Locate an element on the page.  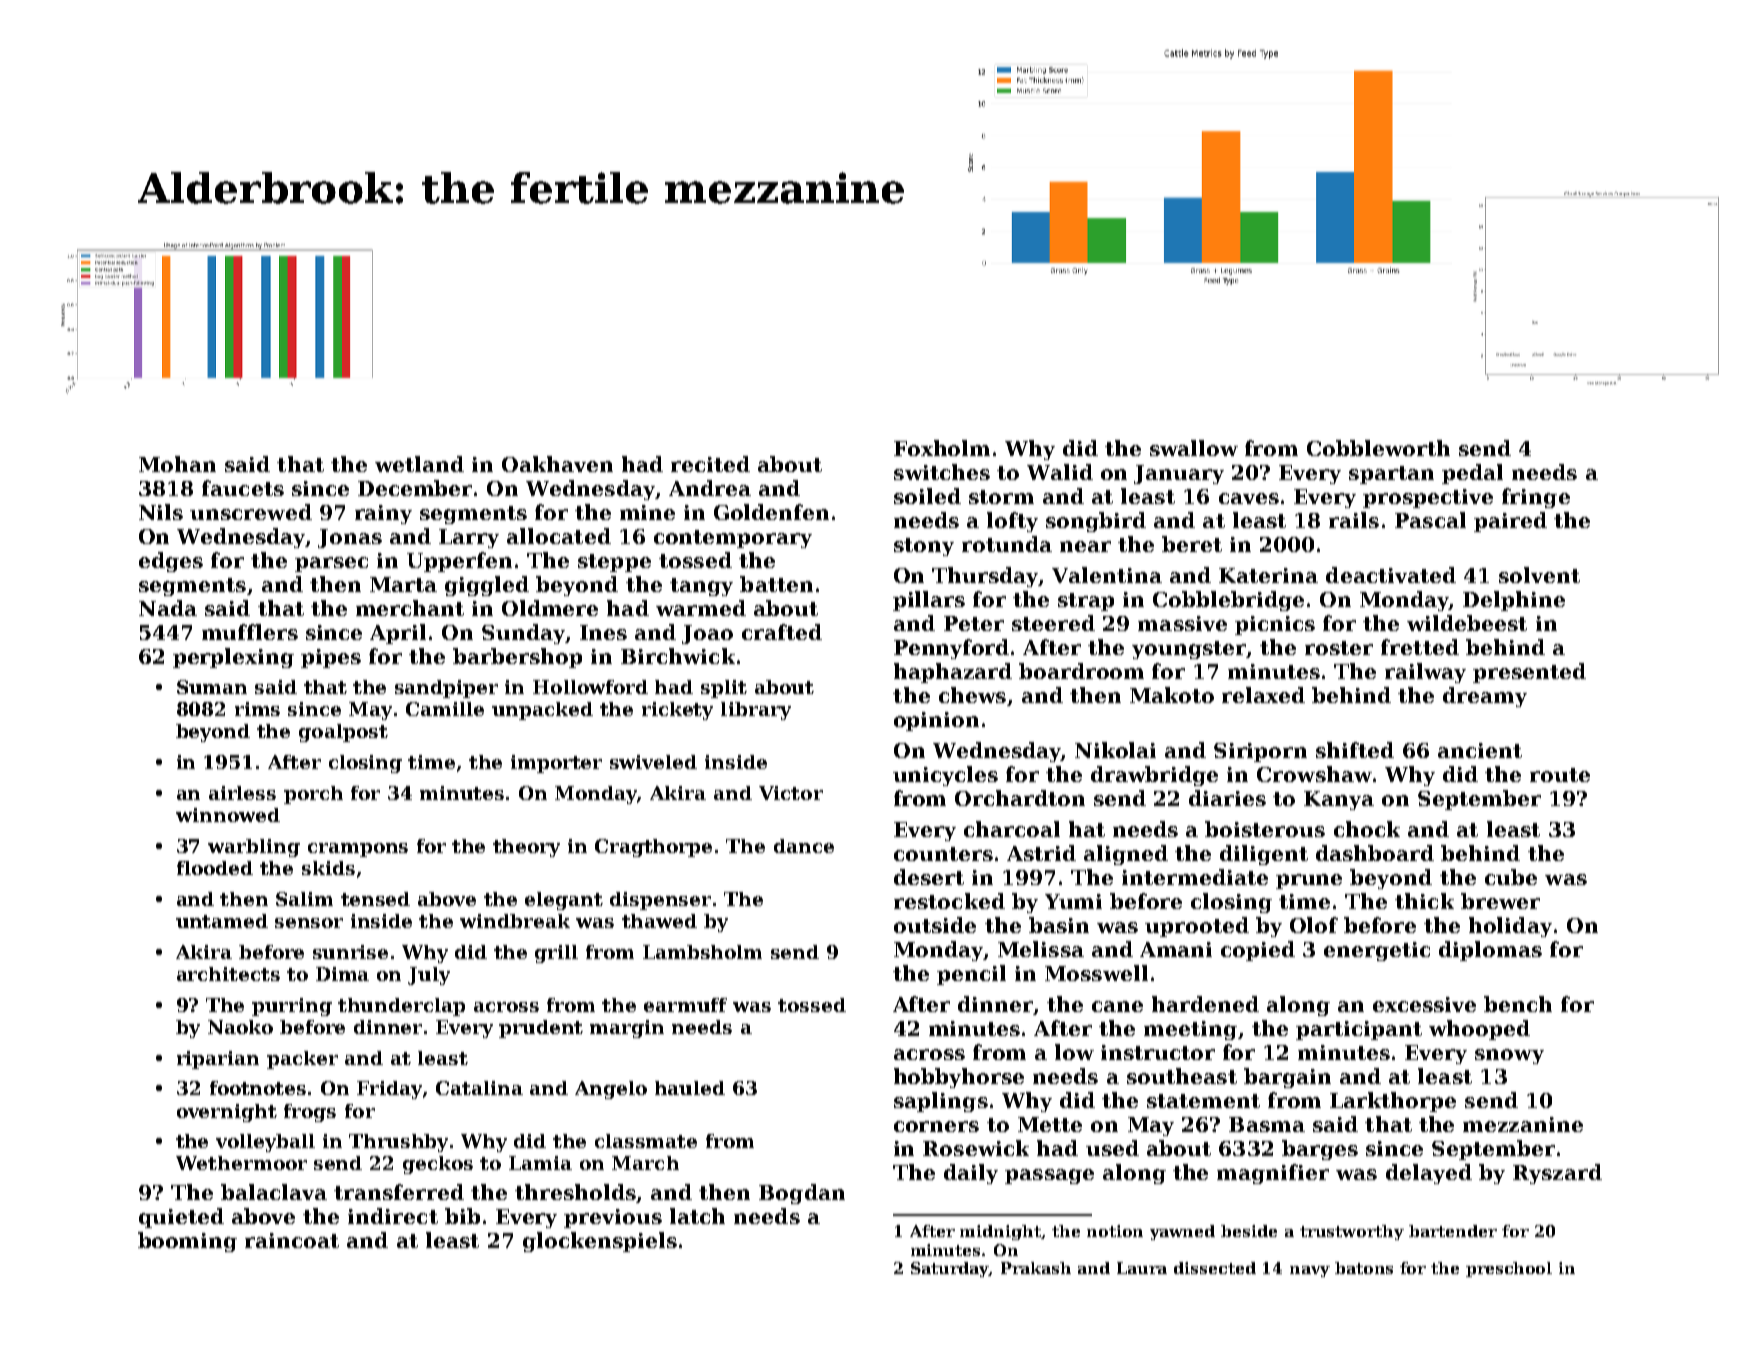
Prakash is located at coordinates (1036, 1268).
